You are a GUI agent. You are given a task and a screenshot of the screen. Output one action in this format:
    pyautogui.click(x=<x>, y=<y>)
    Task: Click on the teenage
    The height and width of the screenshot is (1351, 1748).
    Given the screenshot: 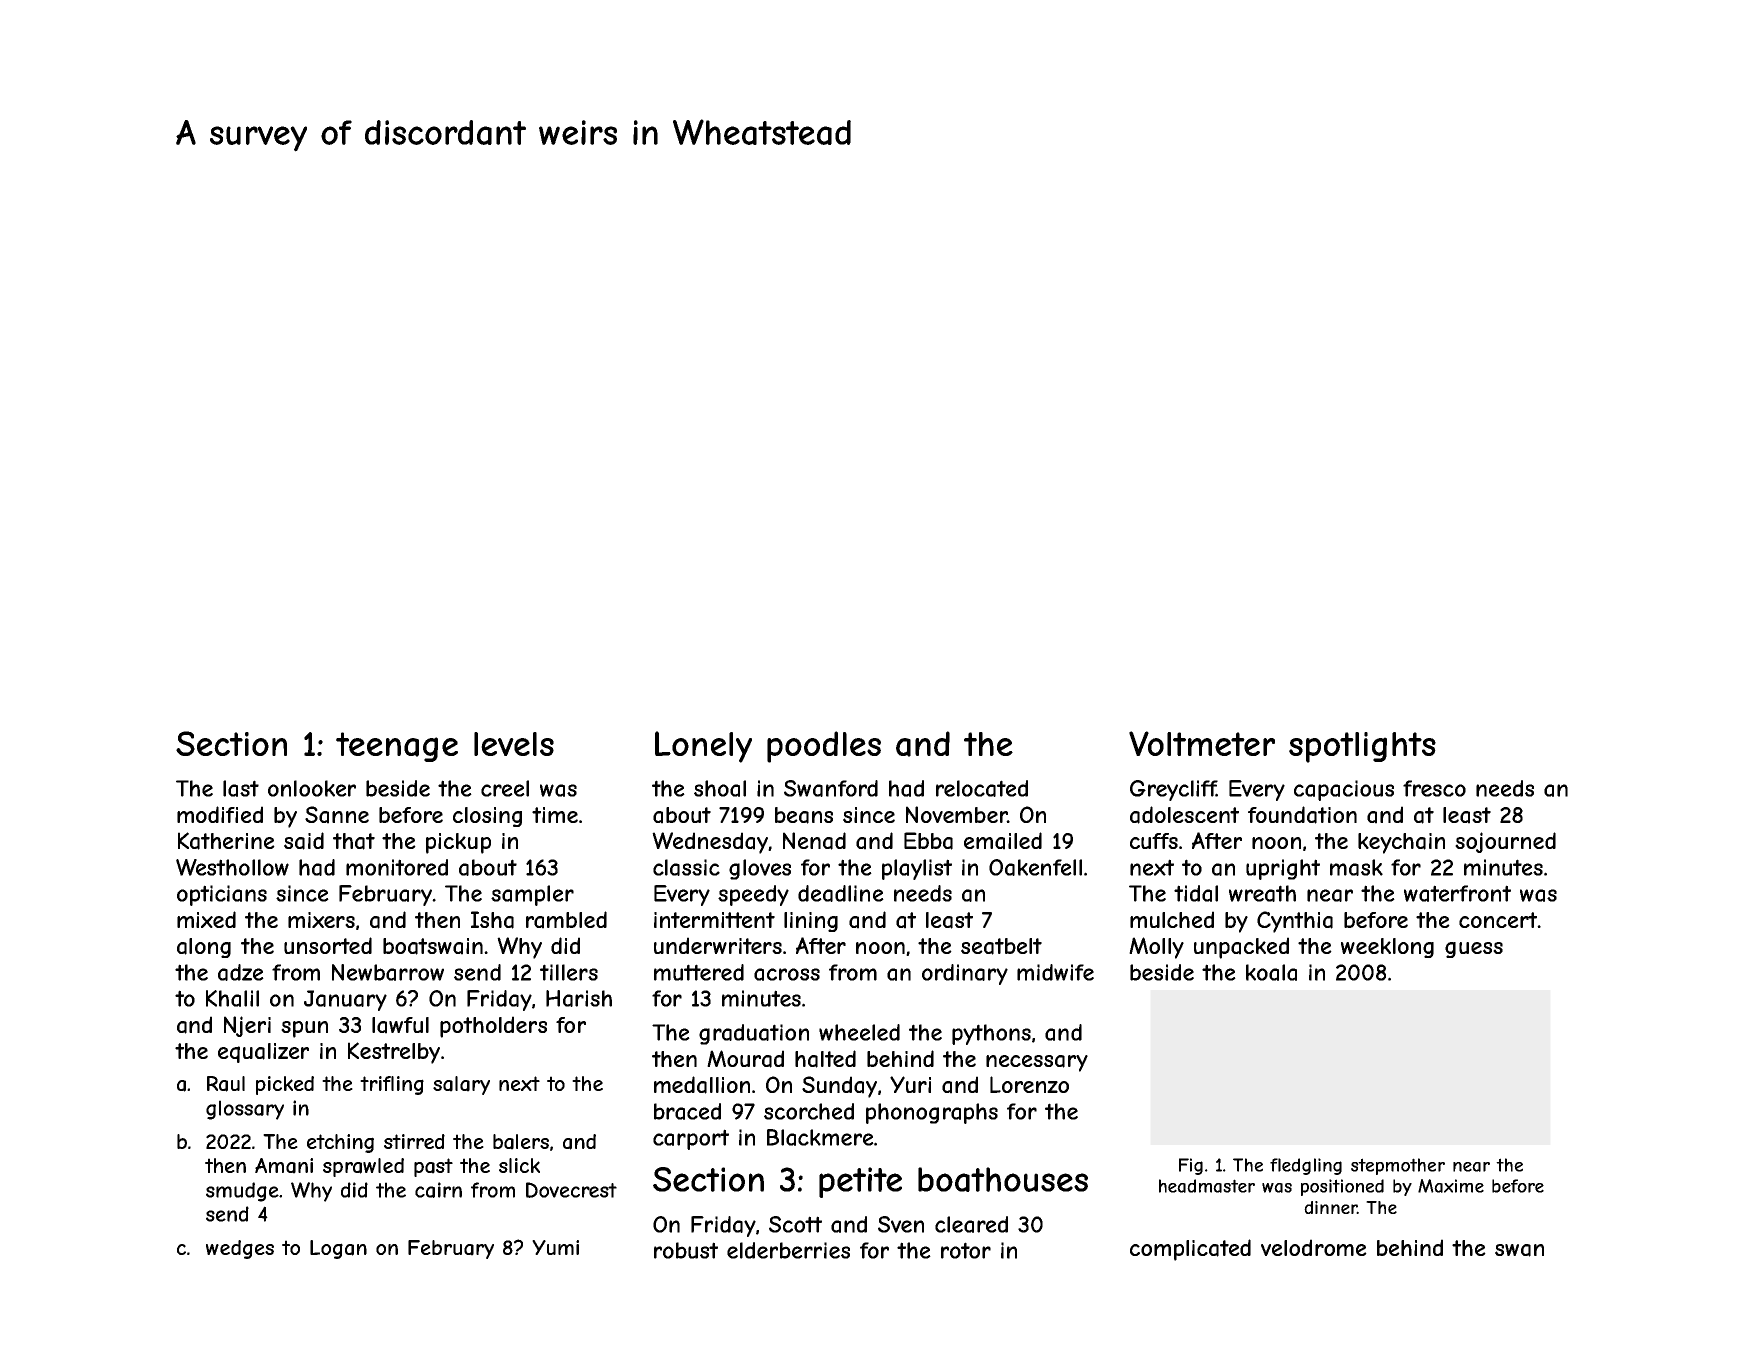 What is the action you would take?
    pyautogui.click(x=397, y=747)
